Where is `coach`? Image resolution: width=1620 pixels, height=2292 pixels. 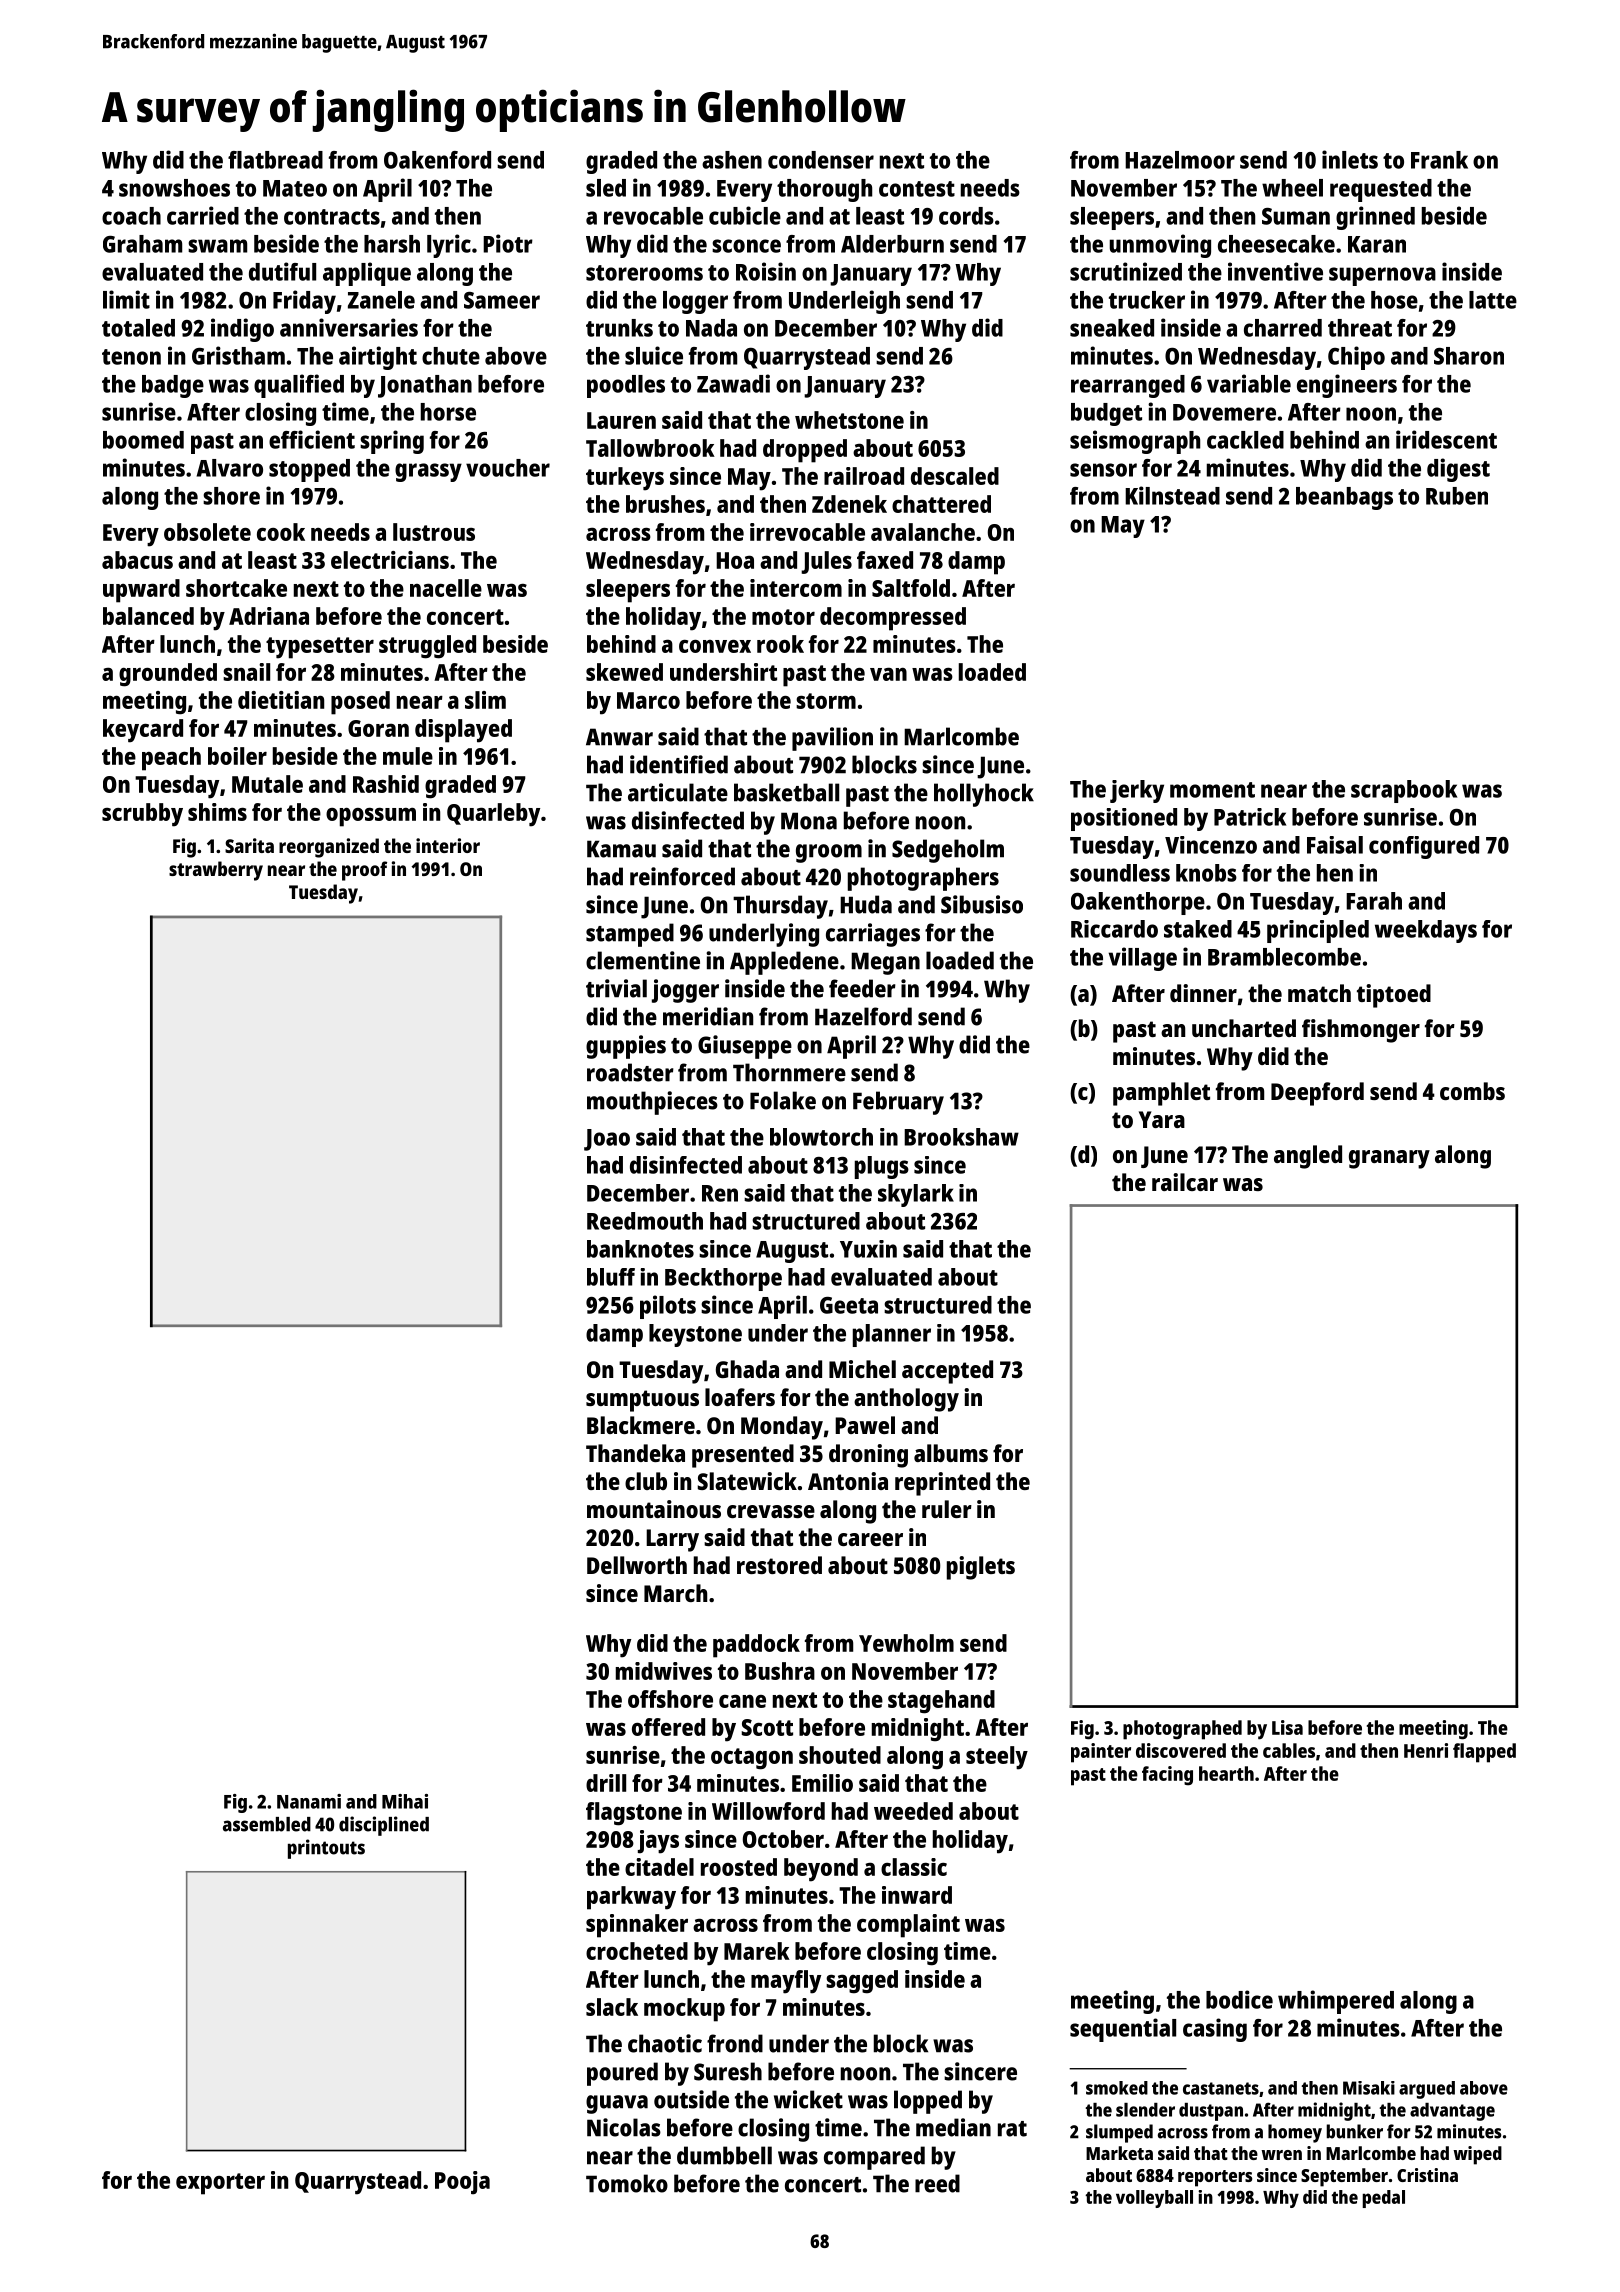
coach is located at coordinates (131, 216).
